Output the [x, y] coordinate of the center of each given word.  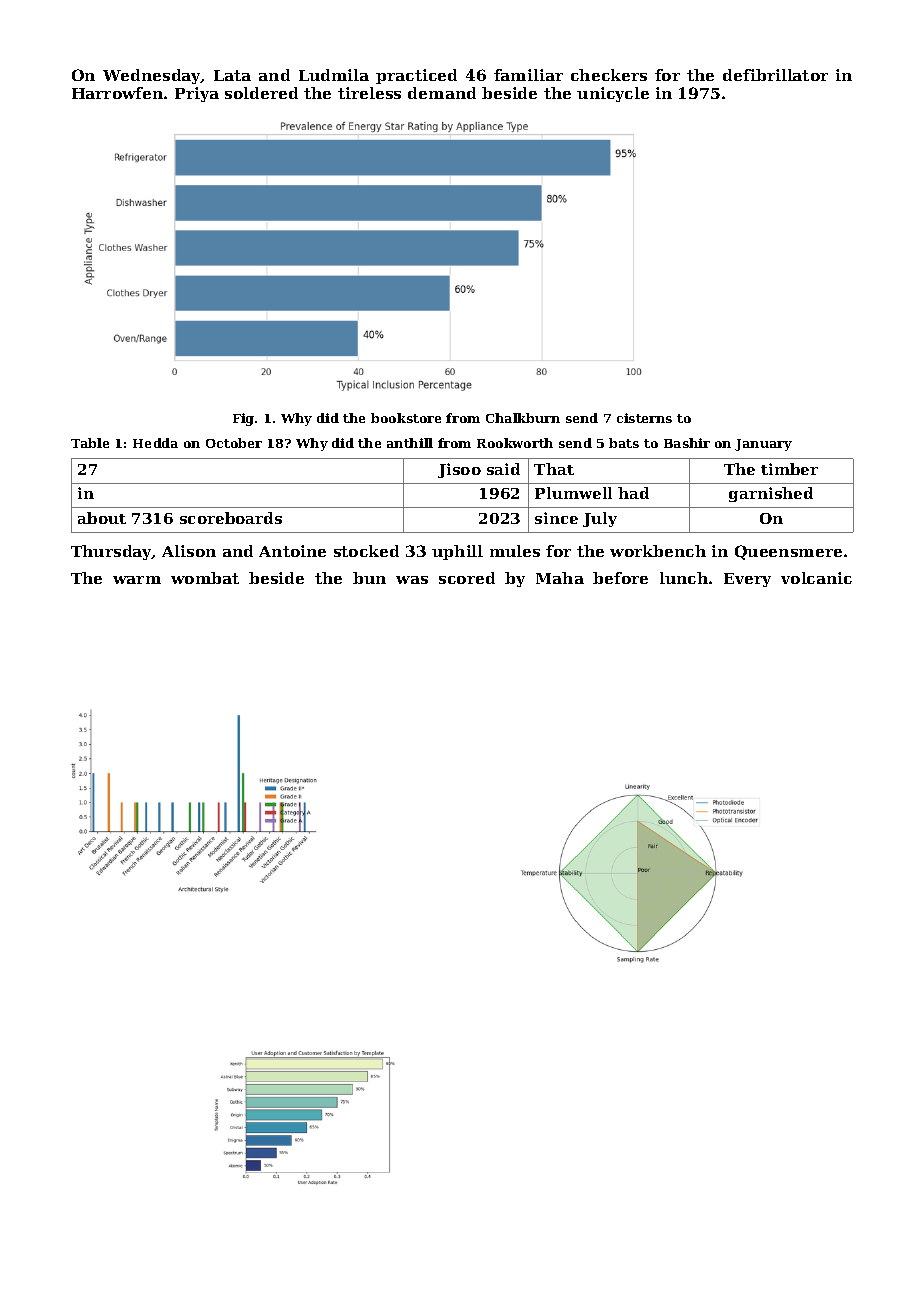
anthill [410, 443]
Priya [197, 94]
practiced [416, 76]
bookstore [406, 418]
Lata [232, 75]
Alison [189, 551]
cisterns [644, 418]
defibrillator [775, 75]
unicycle [613, 94]
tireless [369, 93]
